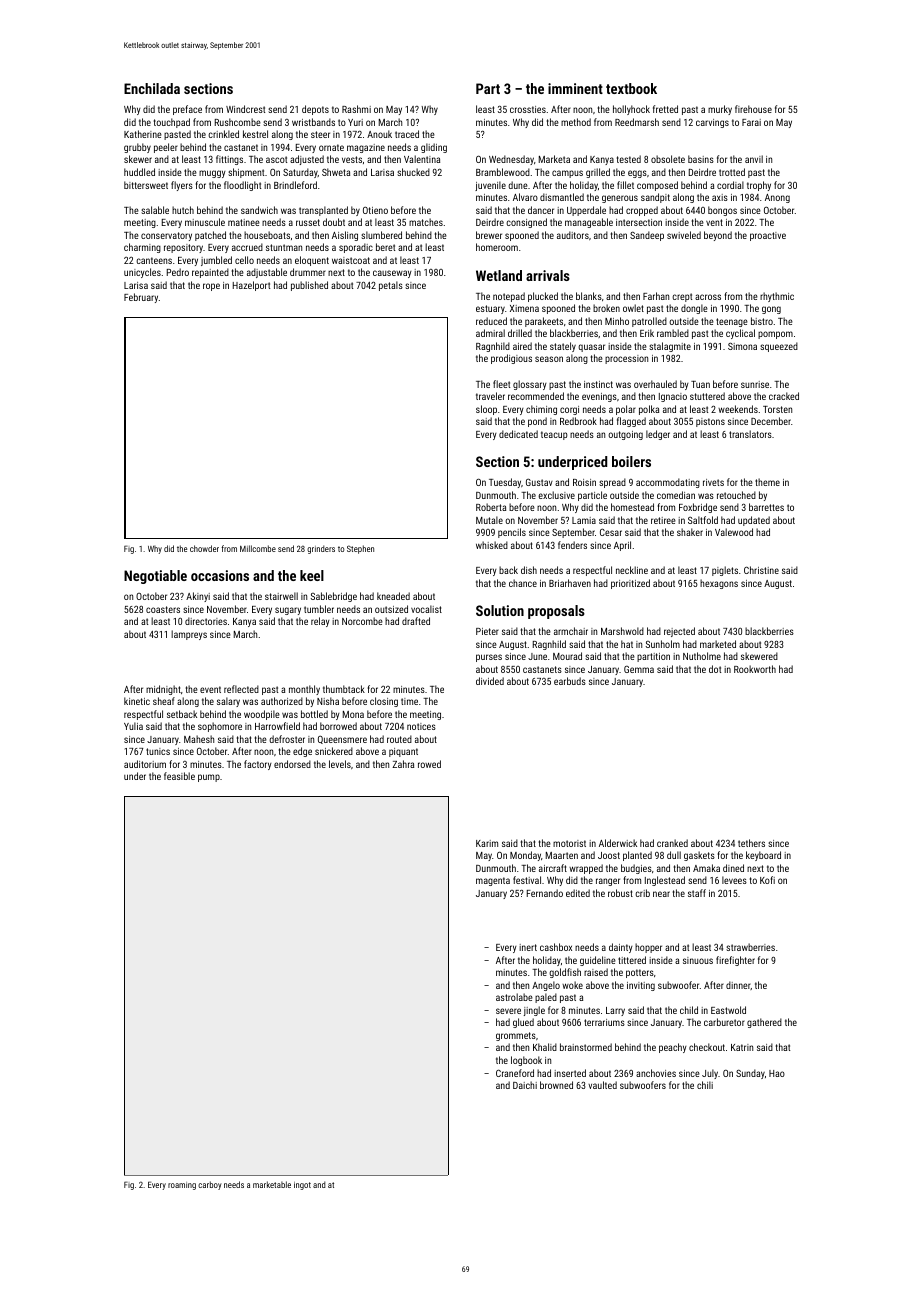 This document has height=1308, width=924. What do you see at coordinates (362, 621) in the document?
I see `Norcombe` at bounding box center [362, 621].
